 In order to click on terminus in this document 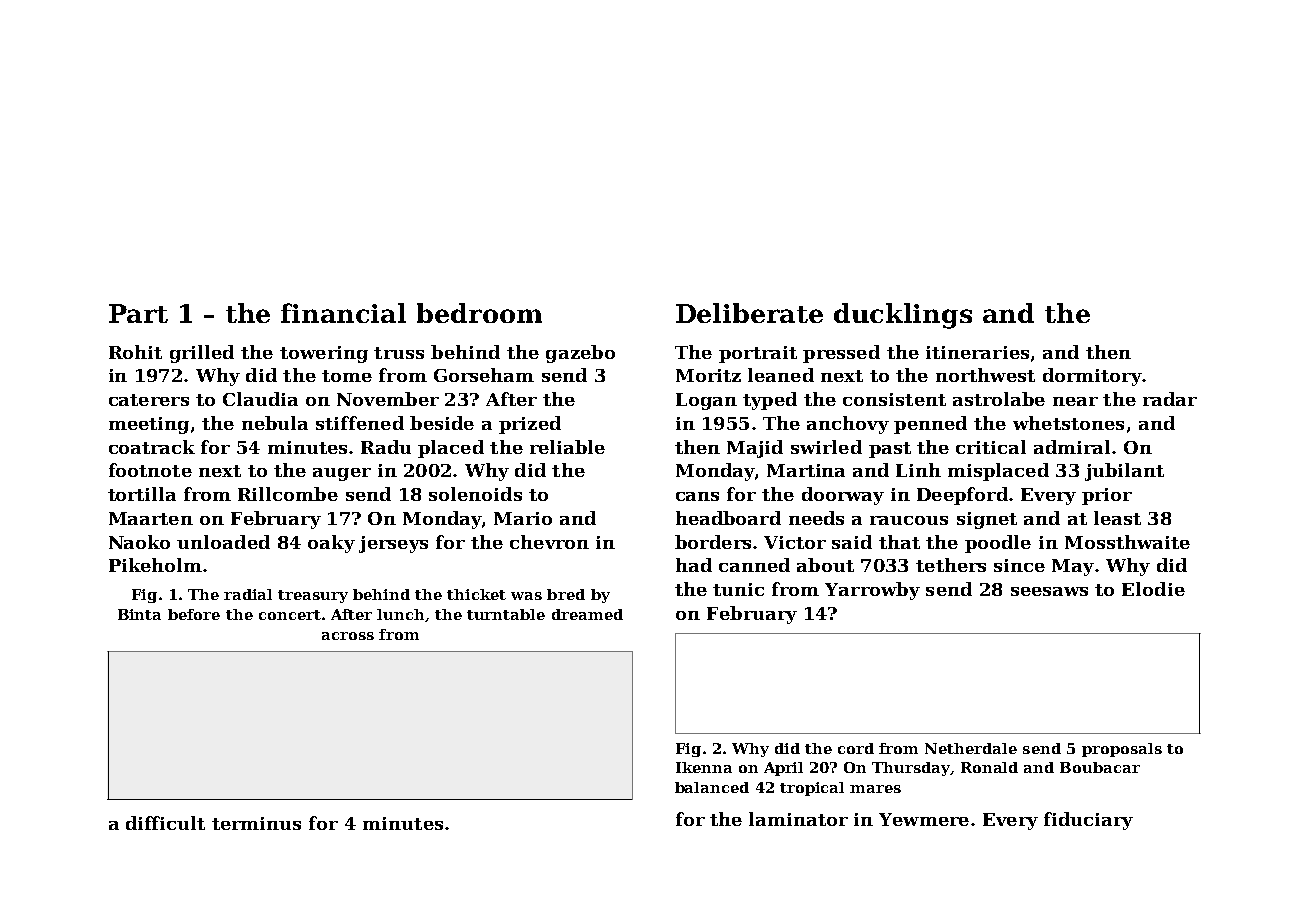, I will do `click(256, 823)`.
